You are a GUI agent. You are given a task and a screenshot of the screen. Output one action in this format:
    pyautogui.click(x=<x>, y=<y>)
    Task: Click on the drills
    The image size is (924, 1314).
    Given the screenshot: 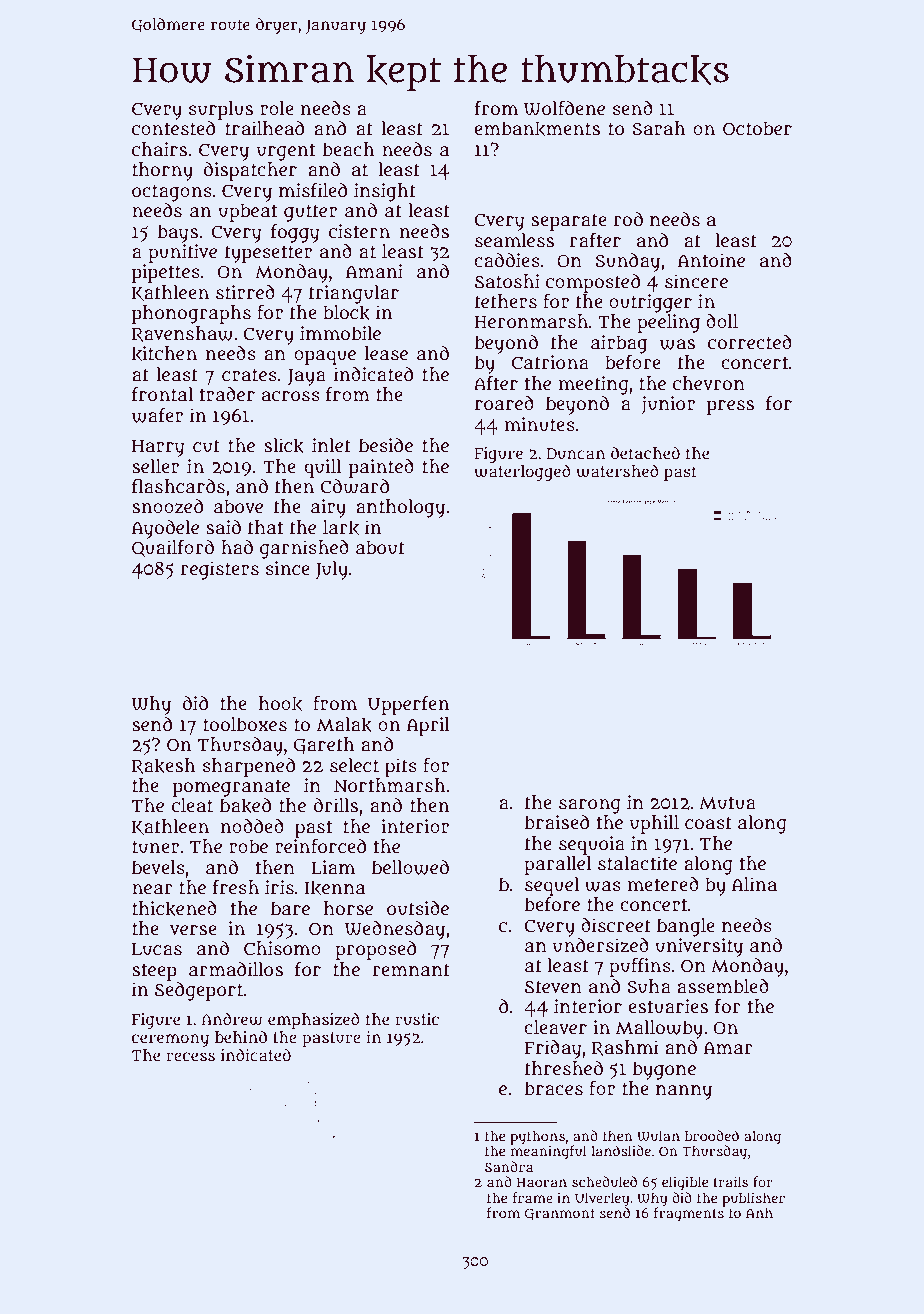 What is the action you would take?
    pyautogui.click(x=336, y=805)
